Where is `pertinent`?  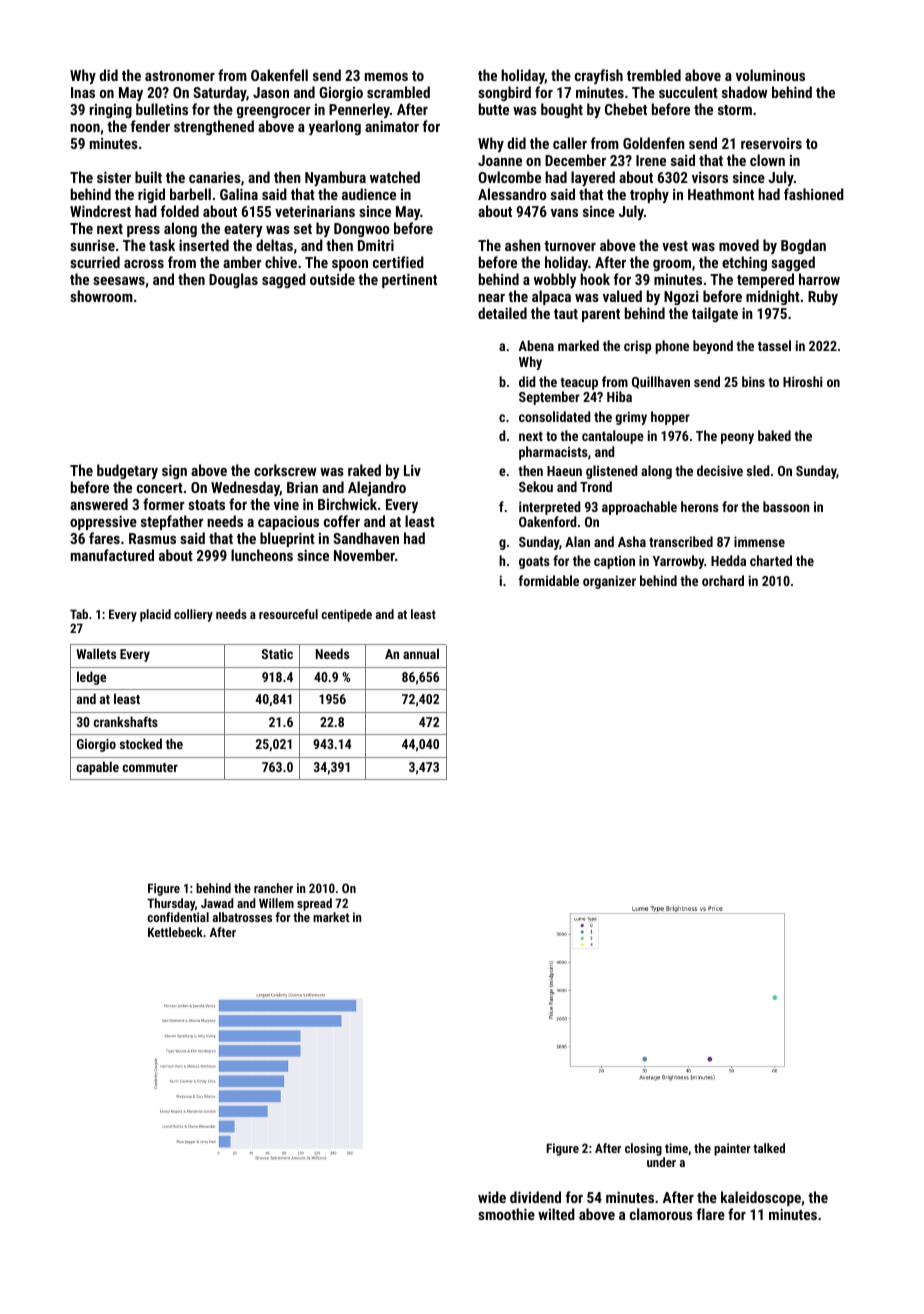 pertinent is located at coordinates (409, 280).
